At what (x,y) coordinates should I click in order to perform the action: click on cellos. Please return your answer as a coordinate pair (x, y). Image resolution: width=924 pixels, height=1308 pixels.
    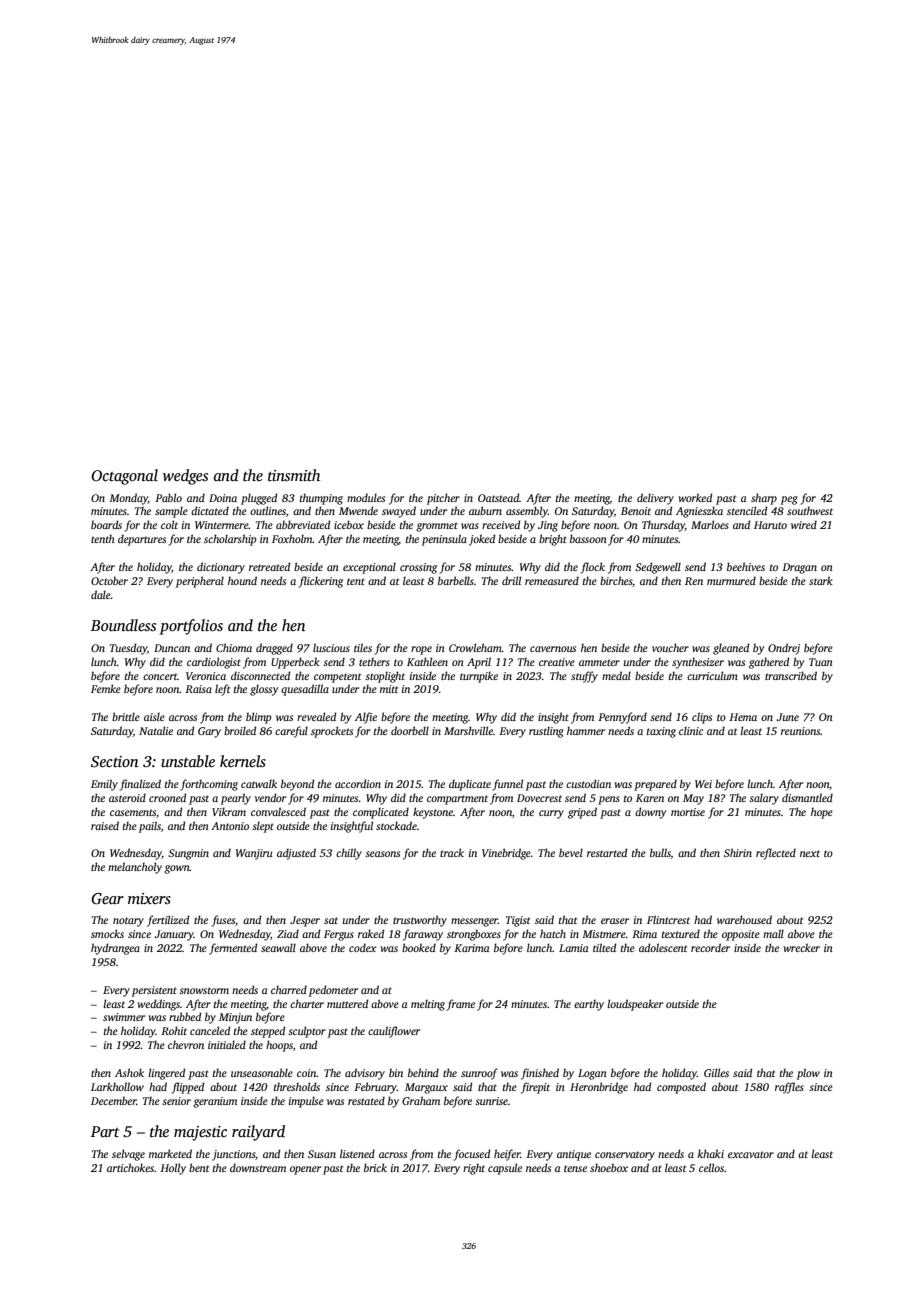
    Looking at the image, I should click on (711, 1167).
